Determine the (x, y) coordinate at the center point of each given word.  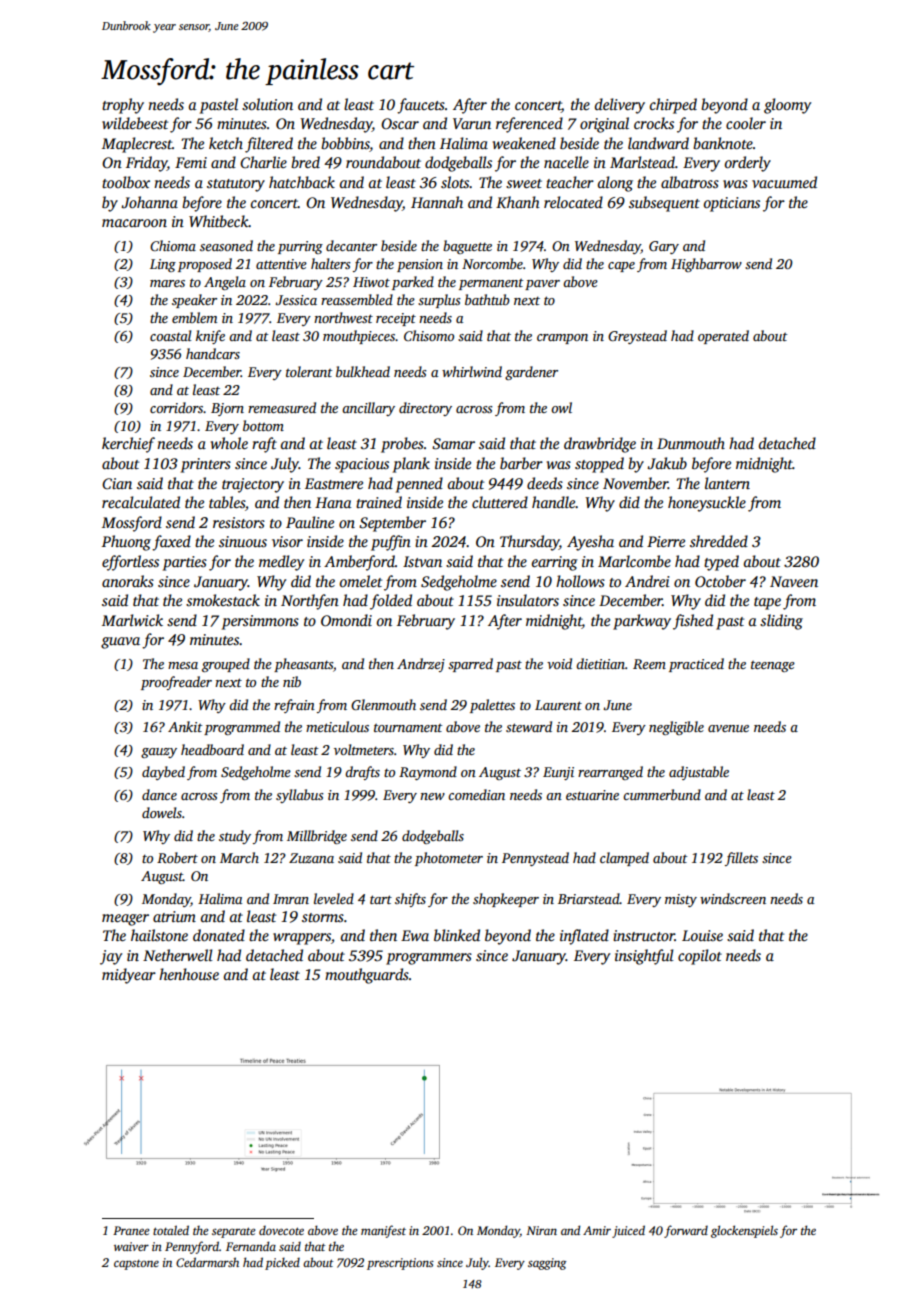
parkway (642, 622)
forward (686, 1231)
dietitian (600, 663)
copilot (700, 957)
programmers (429, 959)
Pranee (131, 1230)
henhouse (189, 974)
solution (267, 104)
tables (227, 502)
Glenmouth (383, 704)
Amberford (359, 563)
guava (120, 643)
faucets (421, 106)
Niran (541, 1230)
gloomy (787, 106)
